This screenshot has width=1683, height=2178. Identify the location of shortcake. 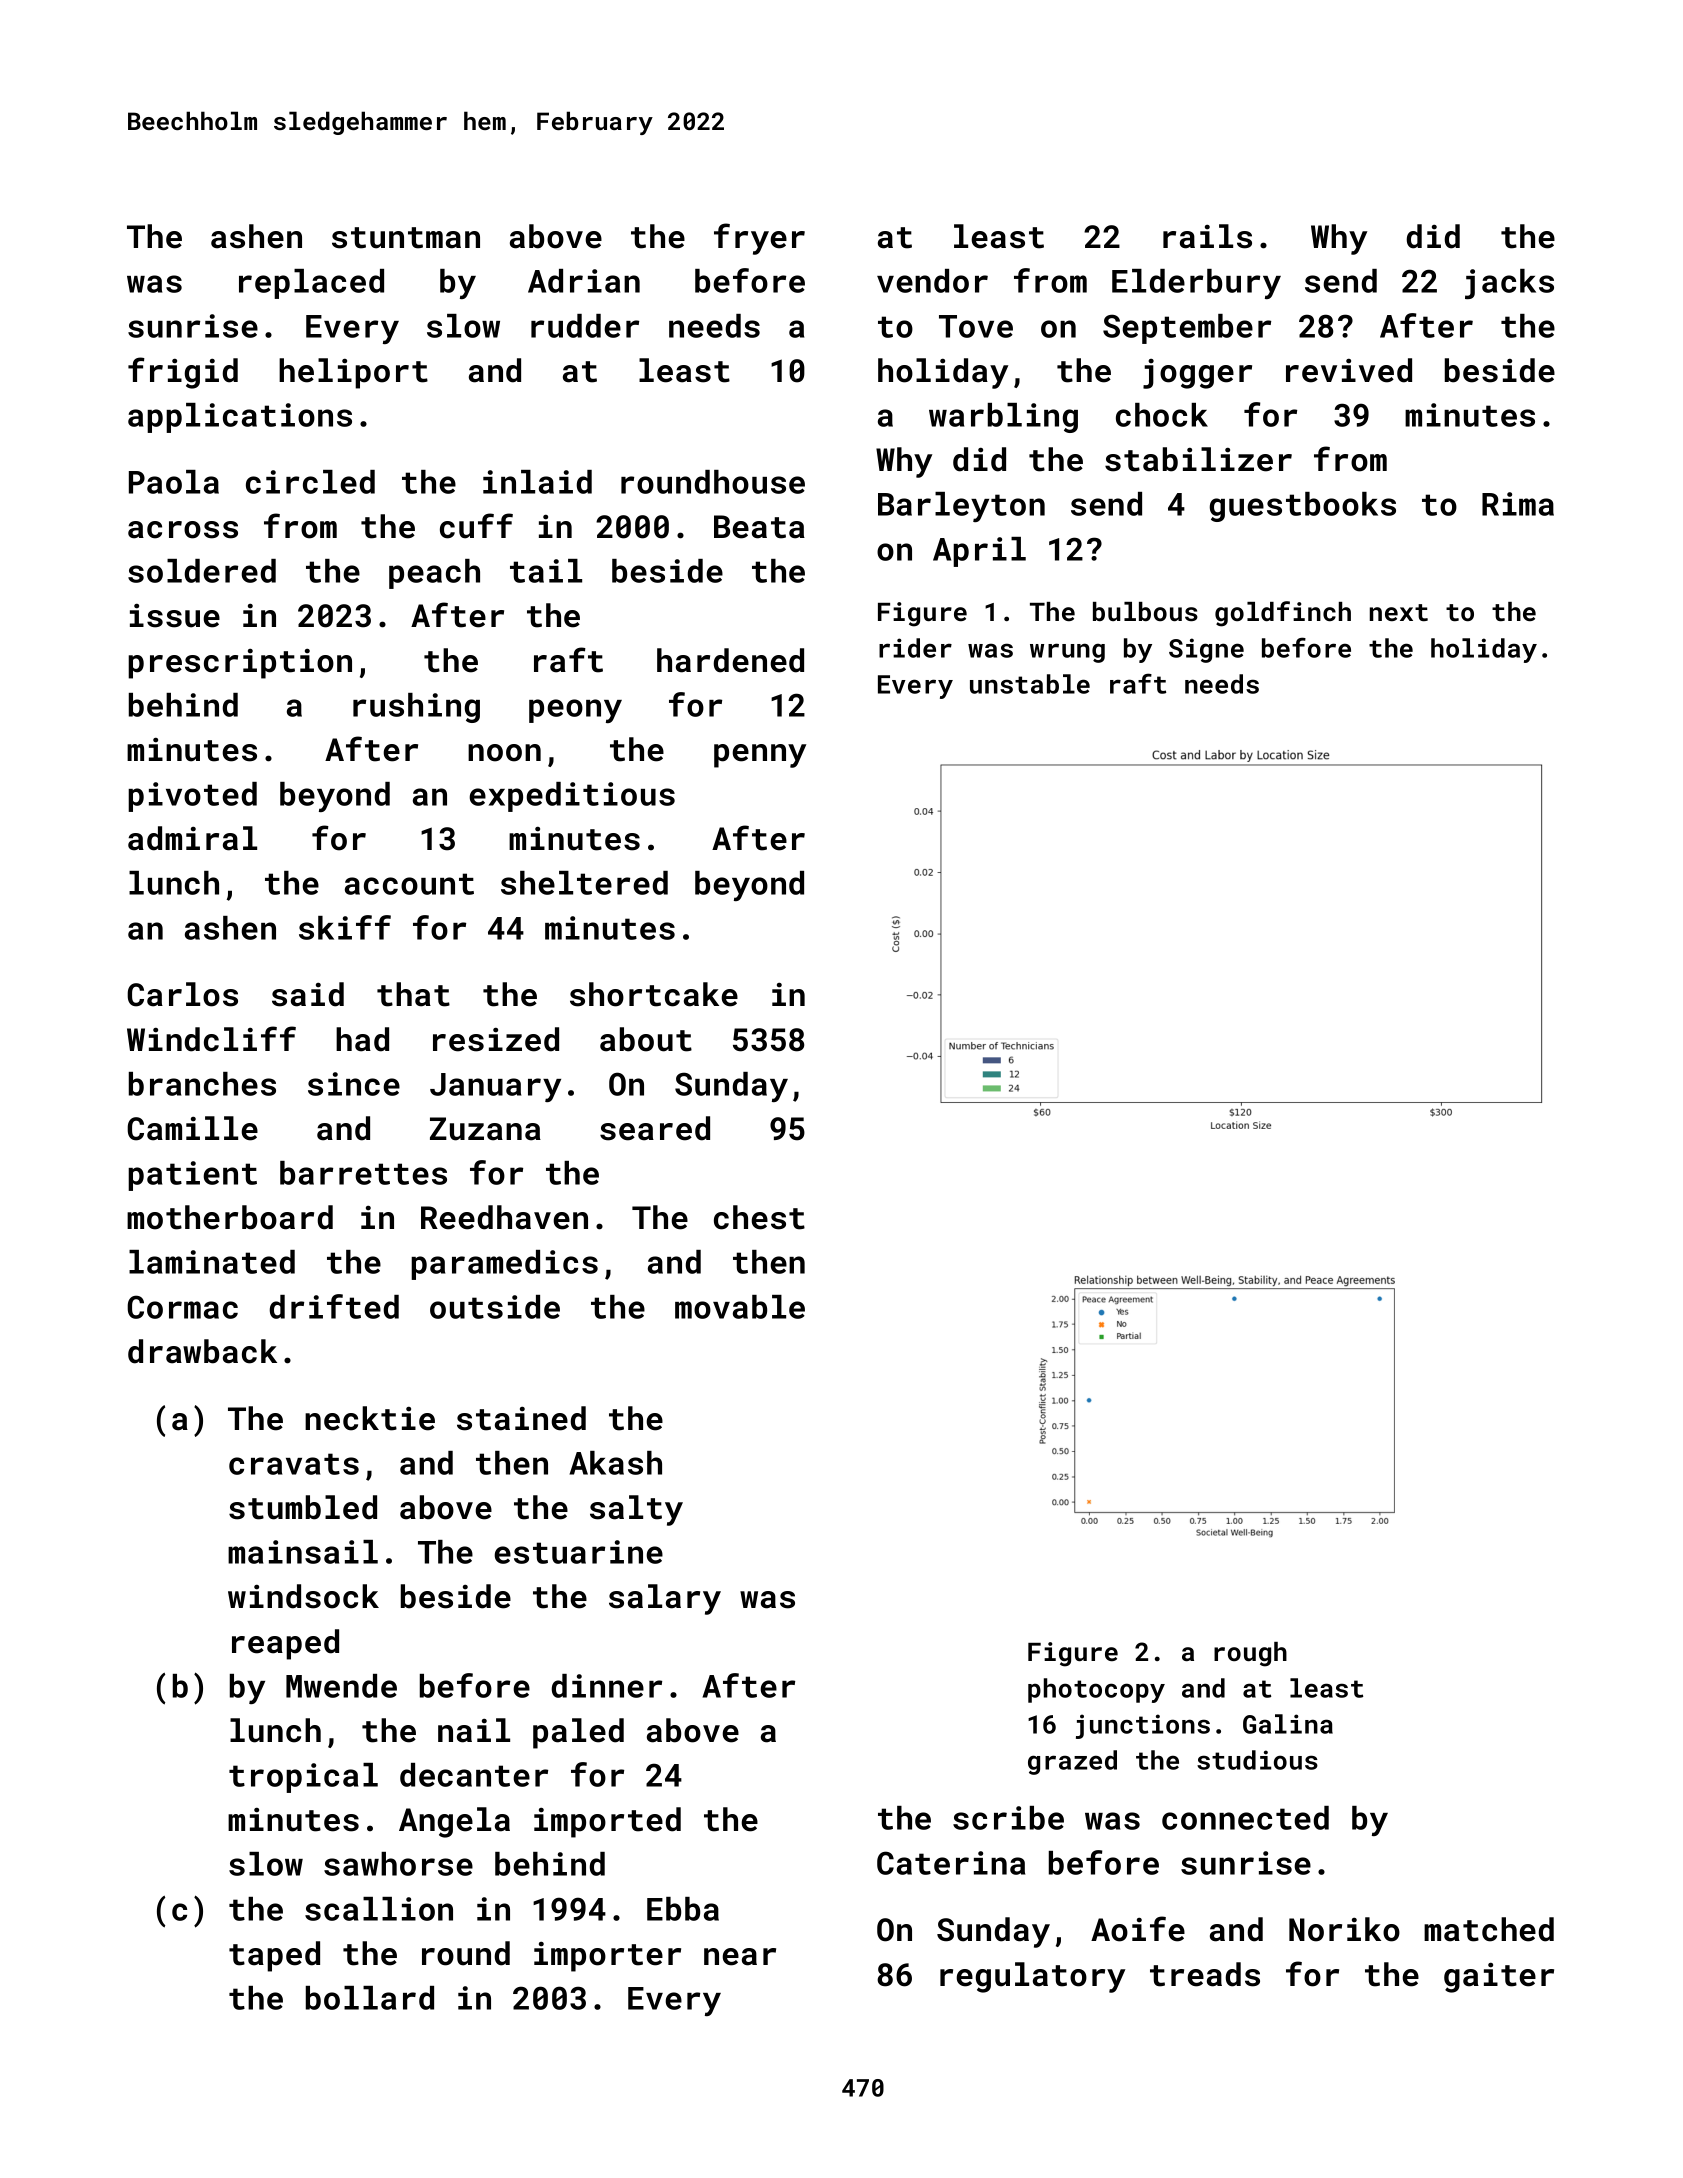
(654, 994).
